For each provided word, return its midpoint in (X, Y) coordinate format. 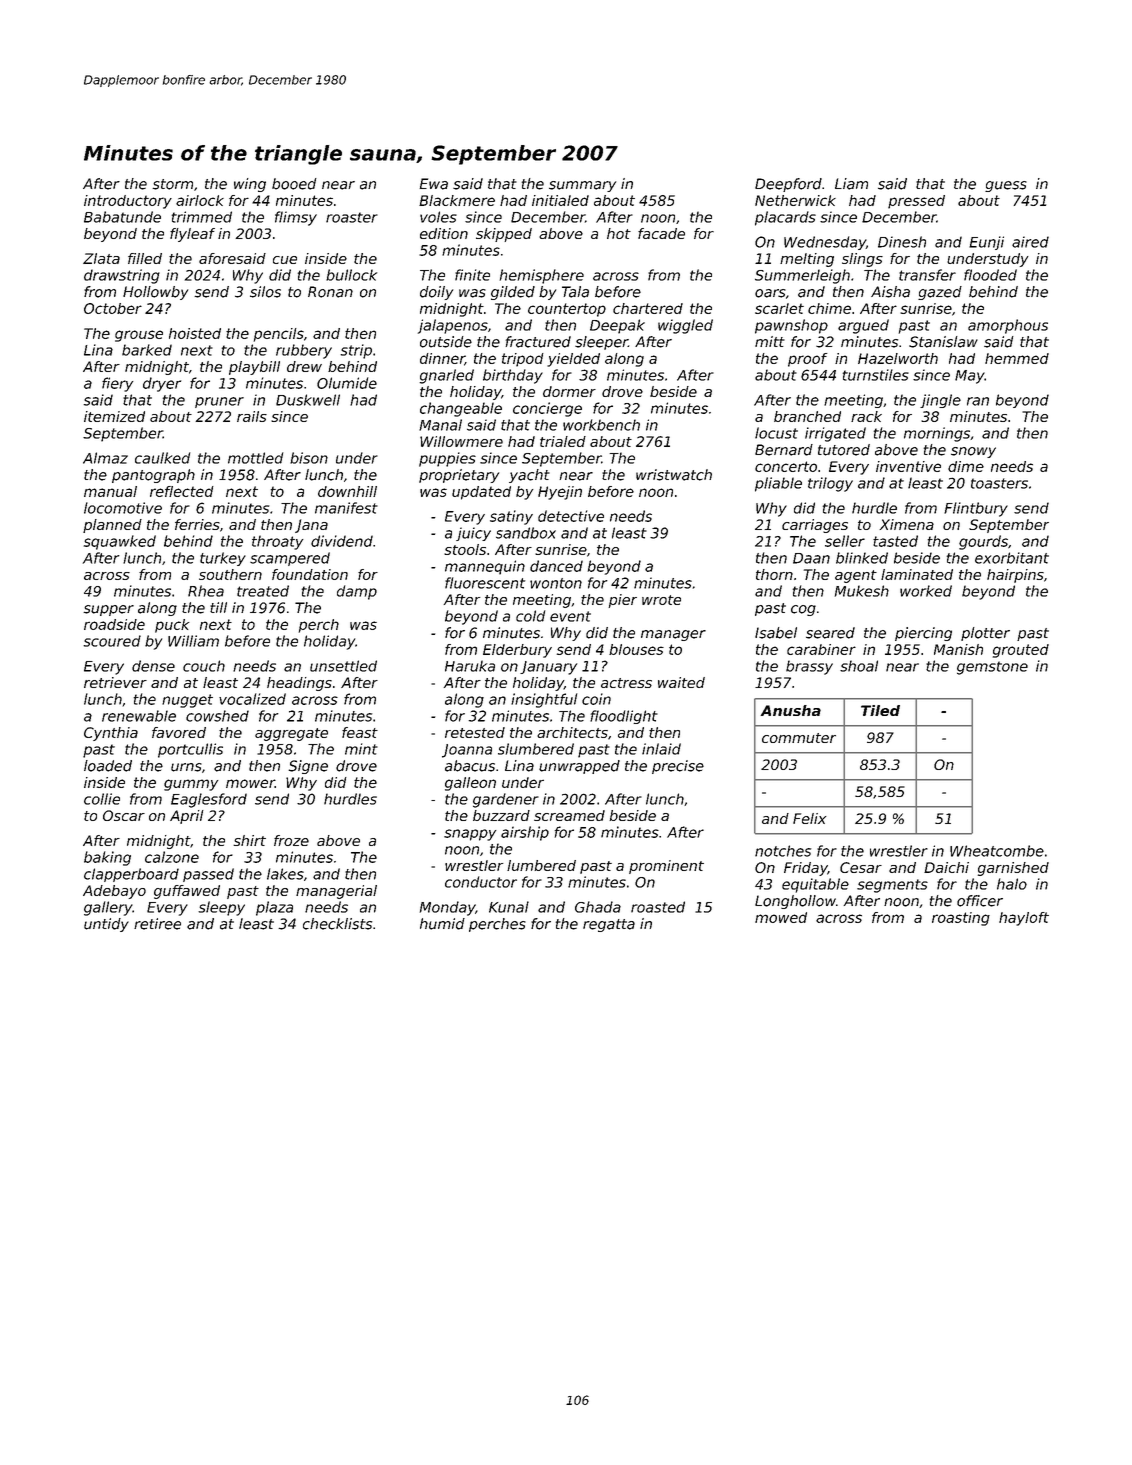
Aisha (890, 292)
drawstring (122, 276)
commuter (799, 738)
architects (572, 732)
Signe (308, 767)
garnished (1013, 869)
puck (172, 626)
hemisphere (542, 276)
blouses (636, 649)
